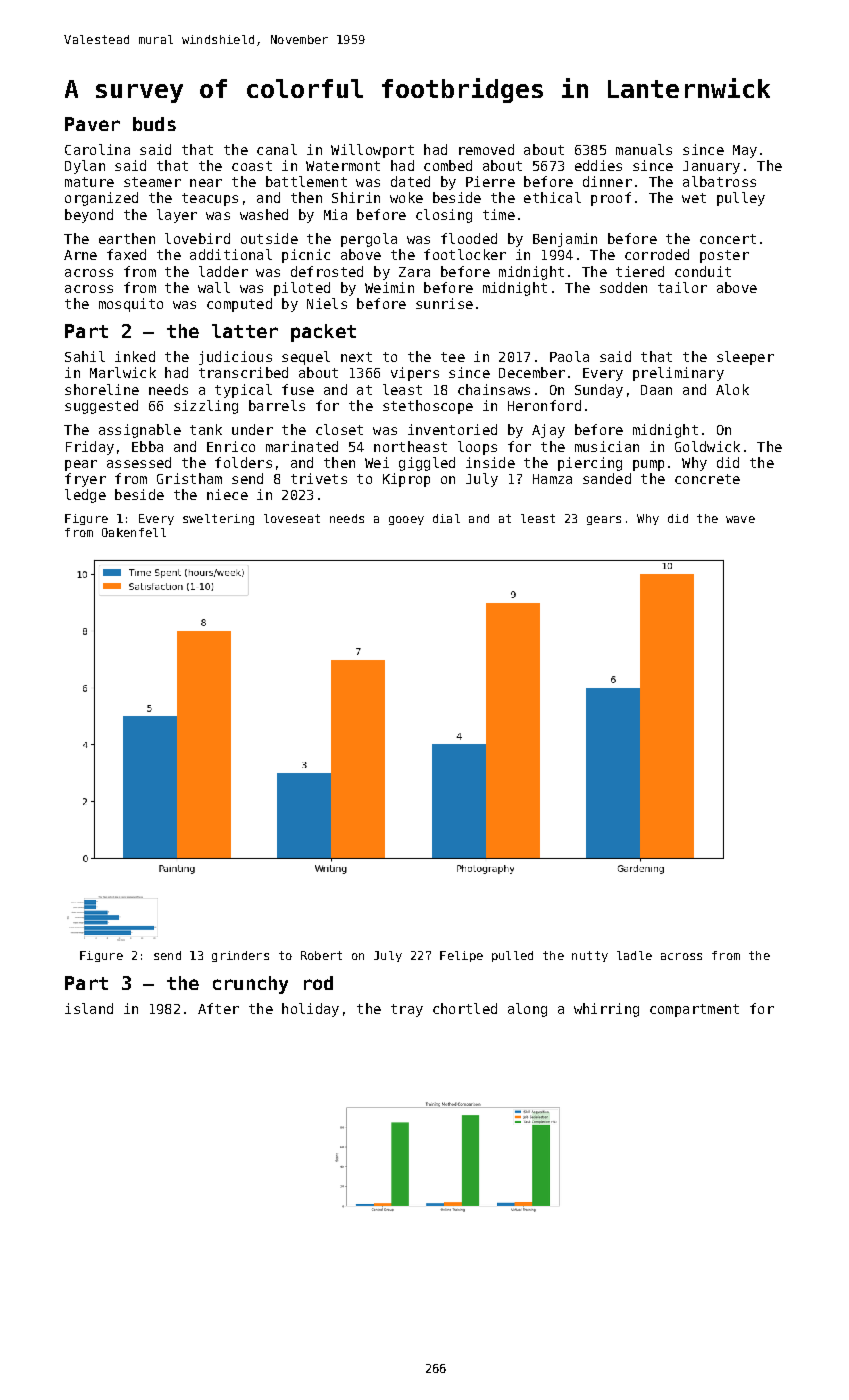  What do you see at coordinates (218, 1008) in the screenshot?
I see `After` at bounding box center [218, 1008].
